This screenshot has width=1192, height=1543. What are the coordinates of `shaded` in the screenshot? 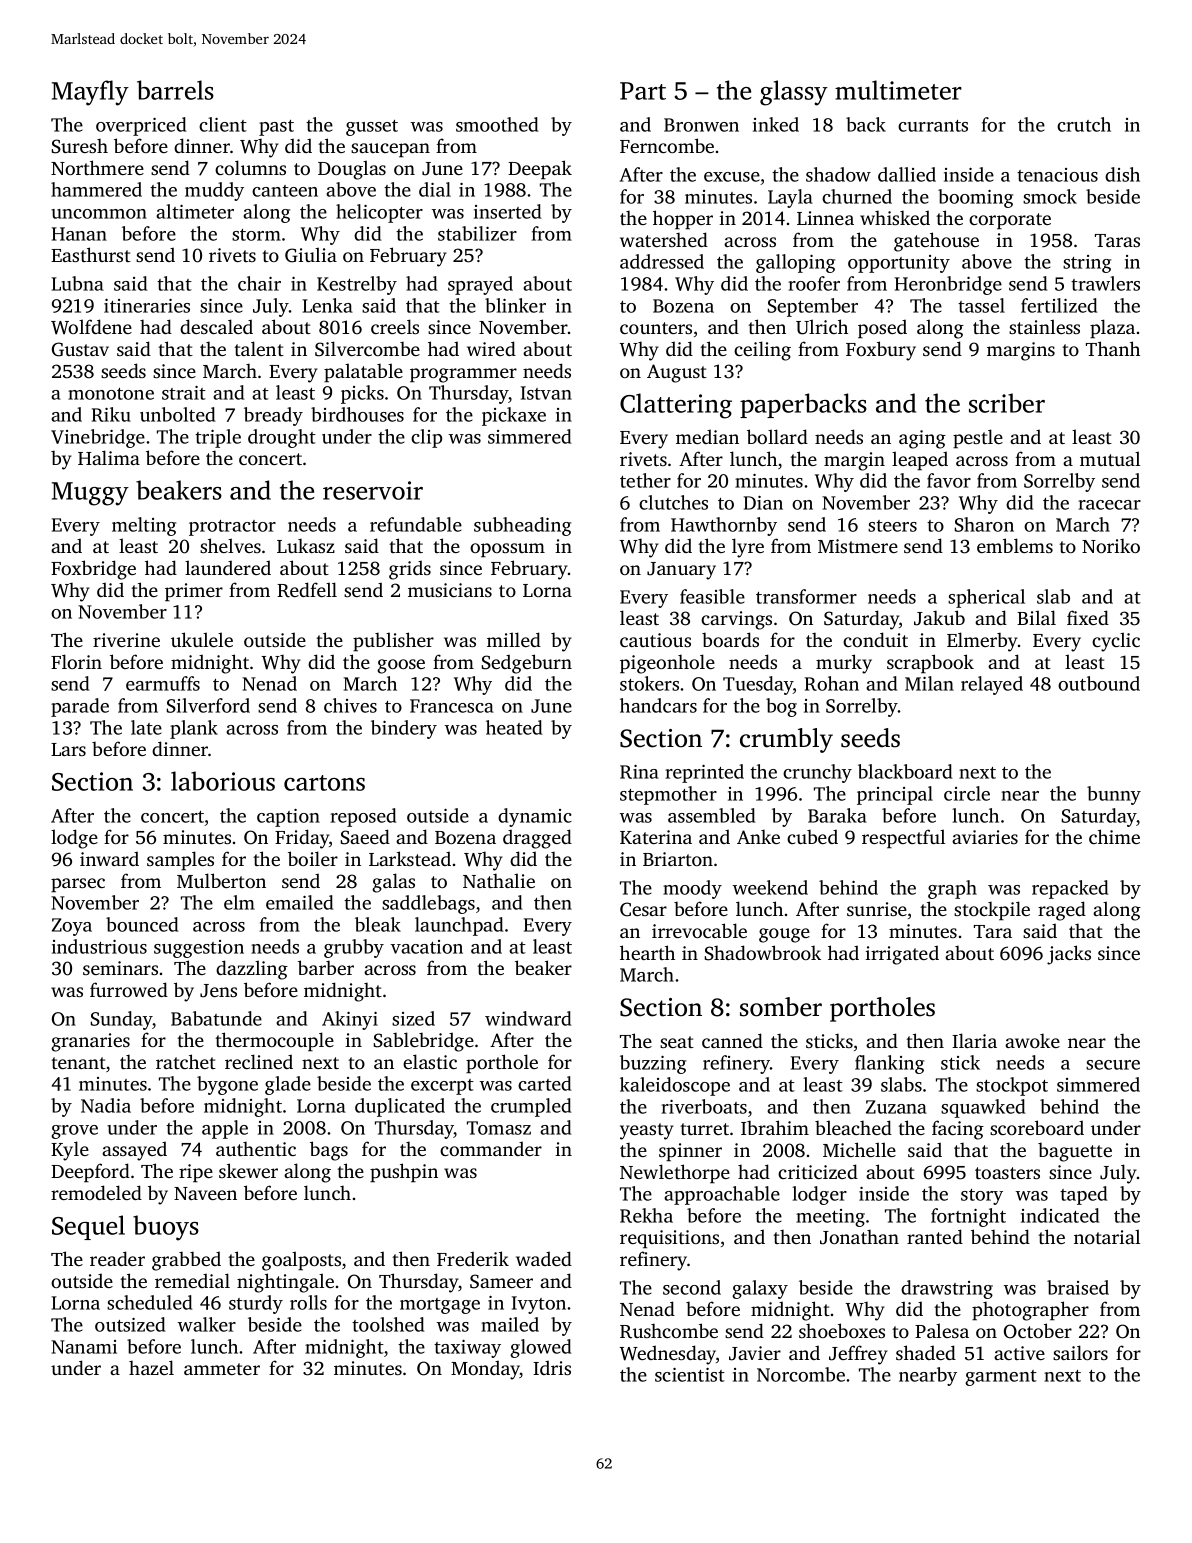 It's located at (926, 1352).
